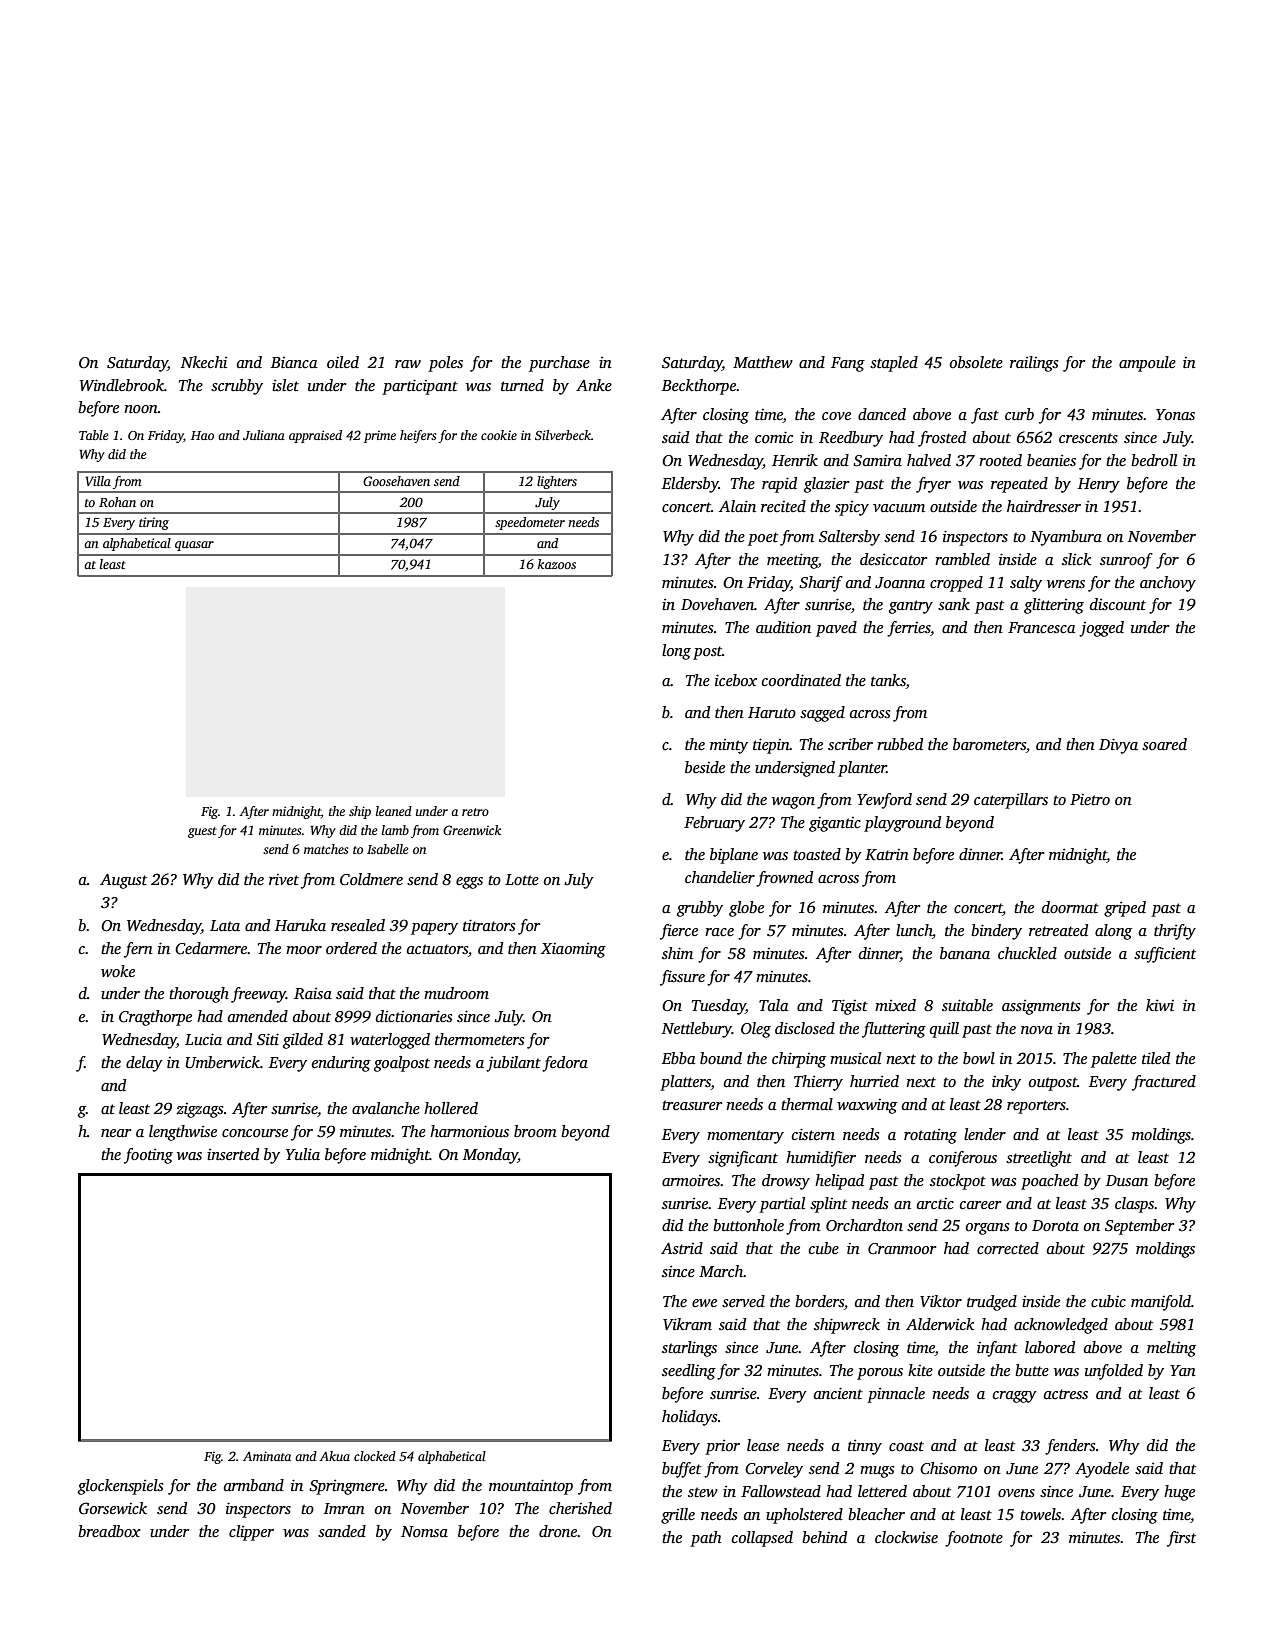 The height and width of the screenshot is (1649, 1274). What do you see at coordinates (894, 364) in the screenshot?
I see `stapled` at bounding box center [894, 364].
